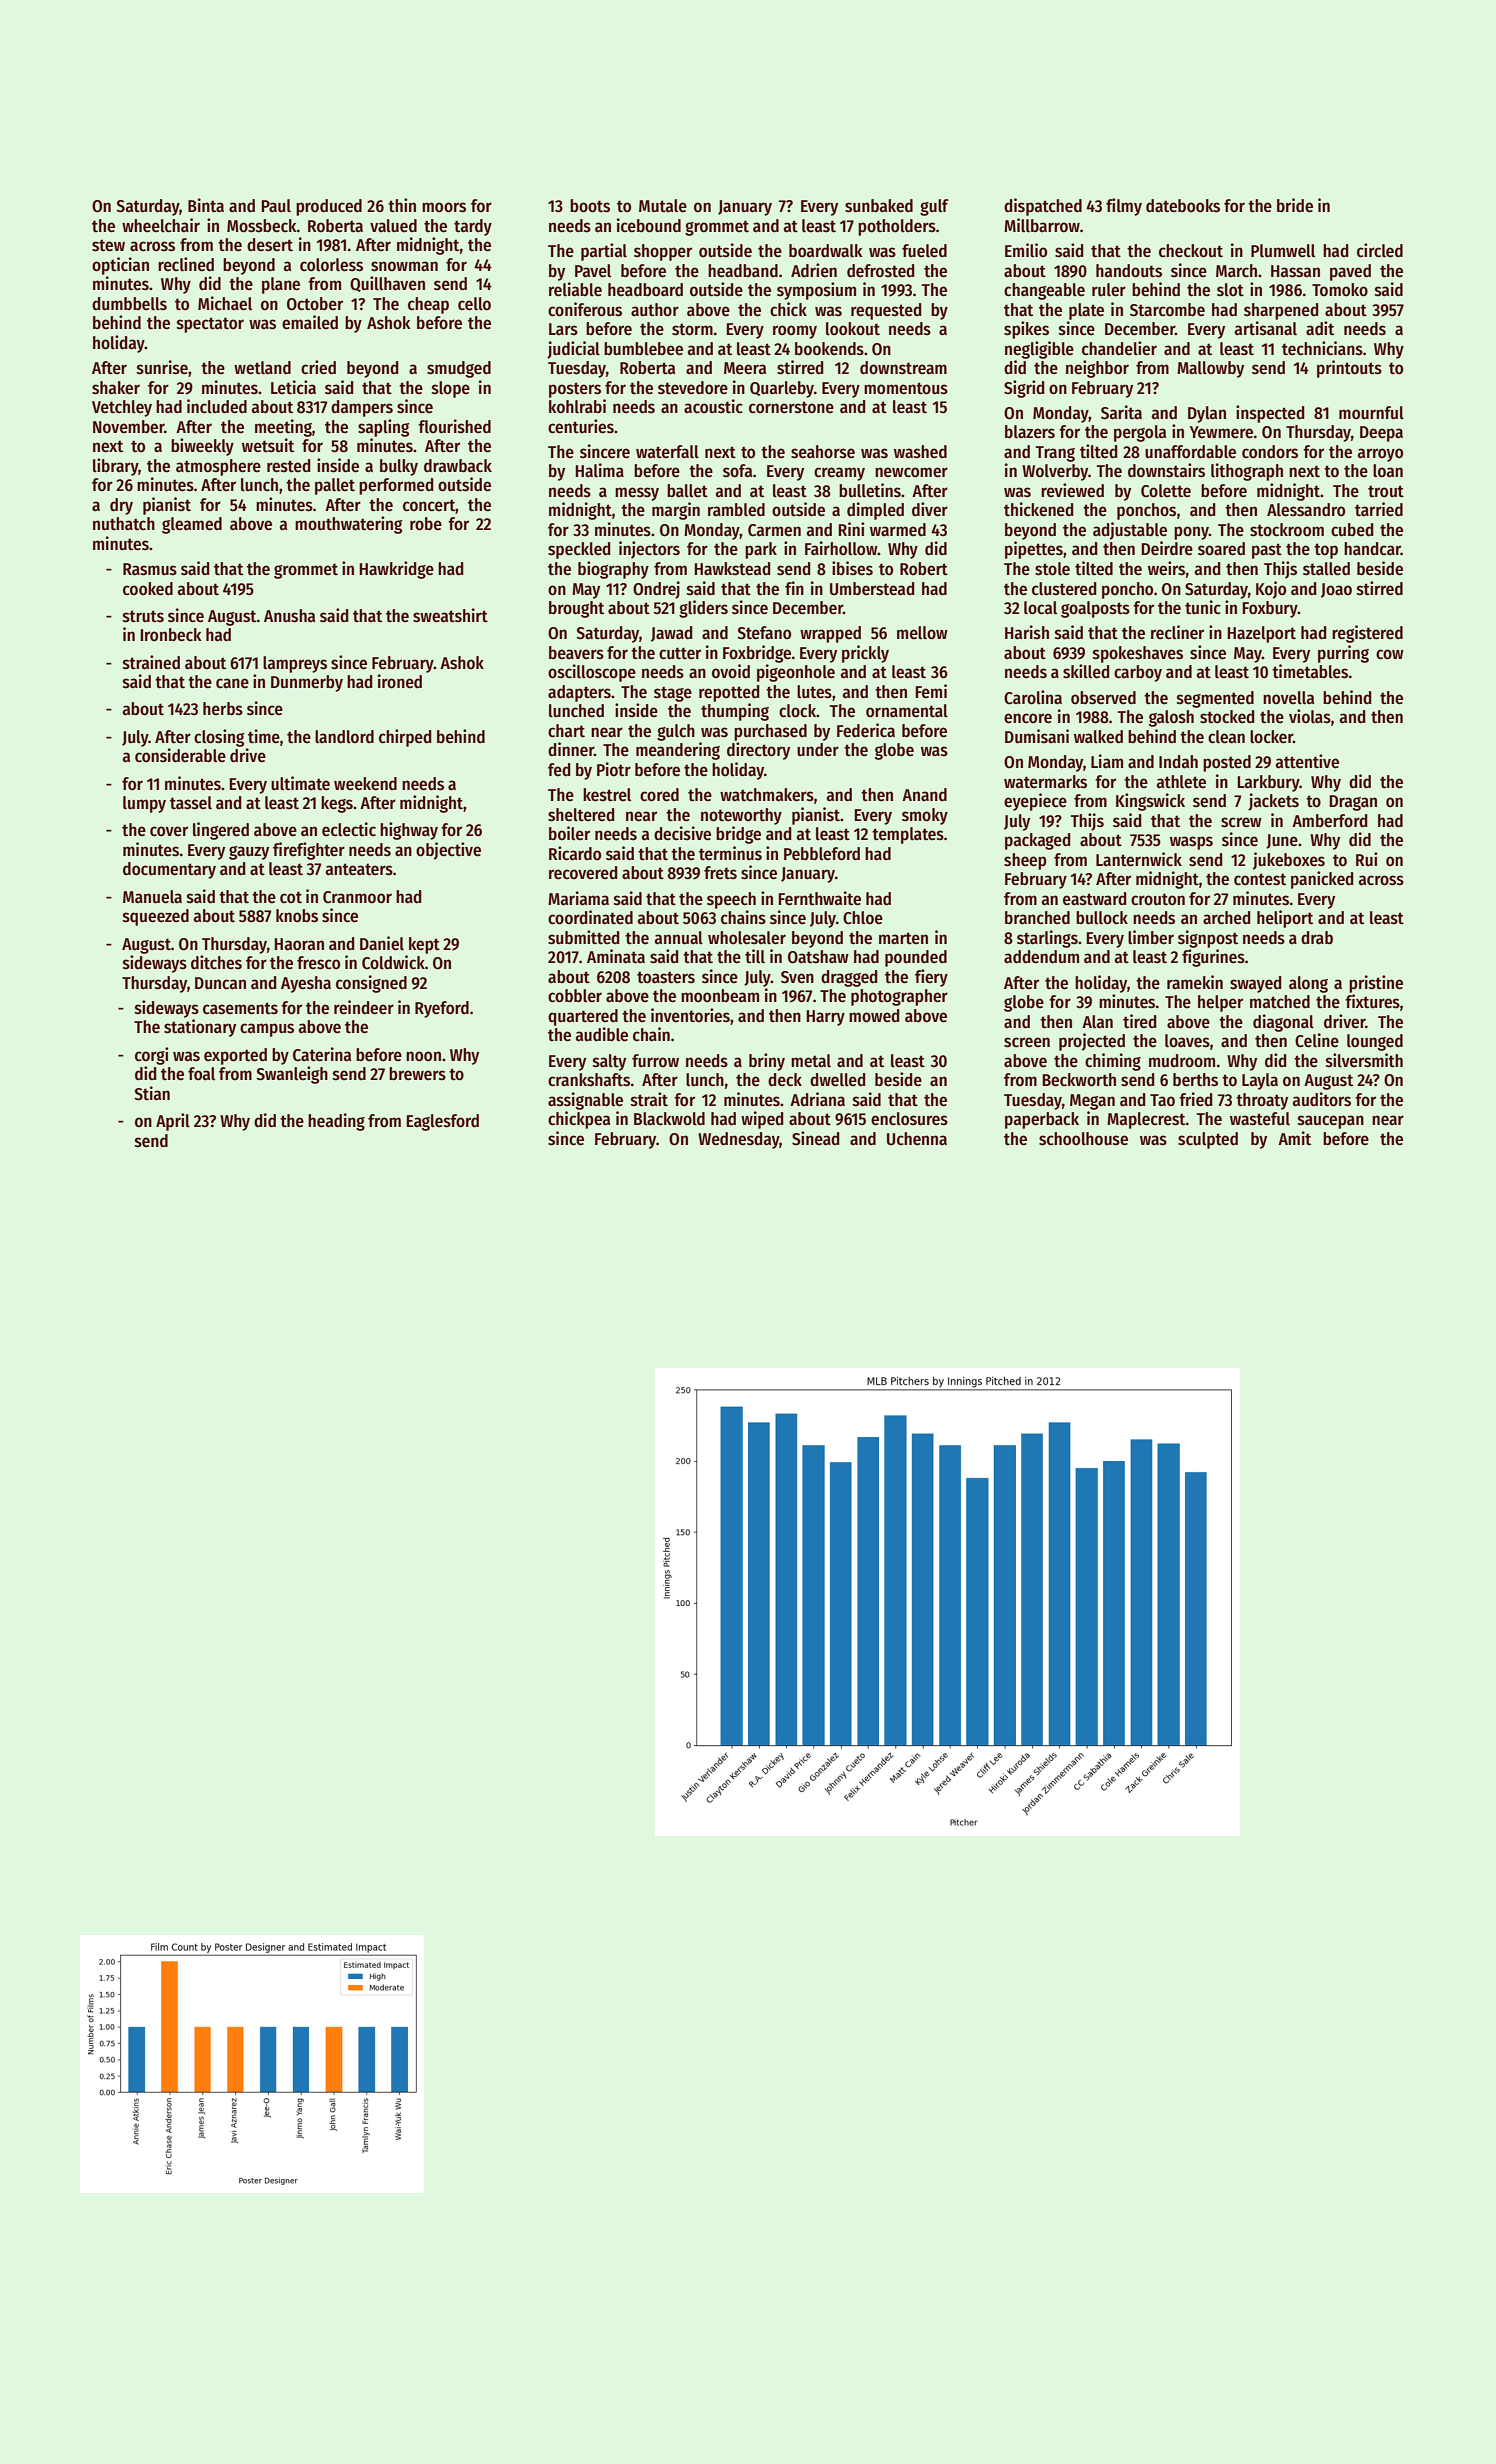  What do you see at coordinates (393, 962) in the document?
I see `Coldwick` at bounding box center [393, 962].
